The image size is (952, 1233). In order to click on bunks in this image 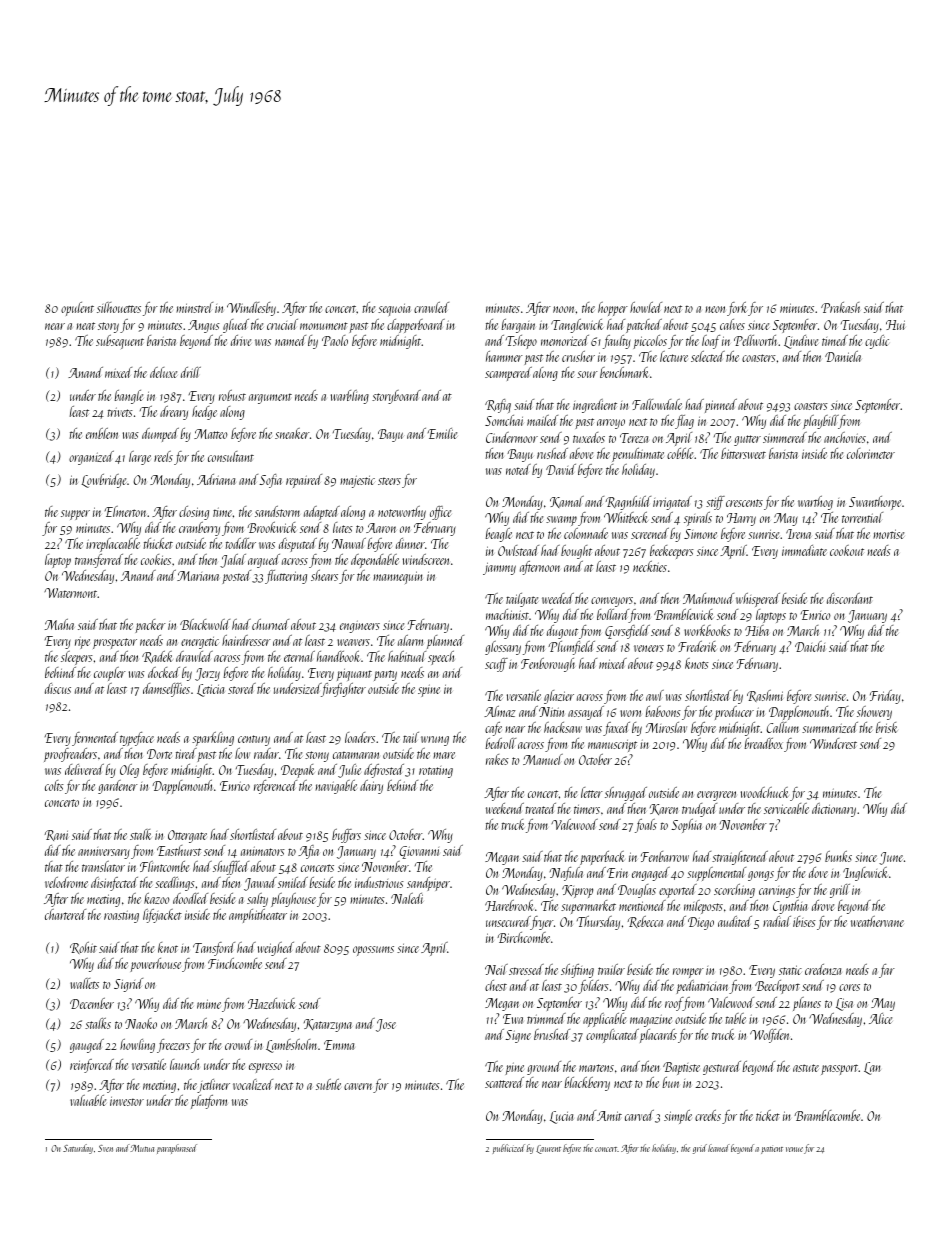, I will do `click(838, 856)`.
